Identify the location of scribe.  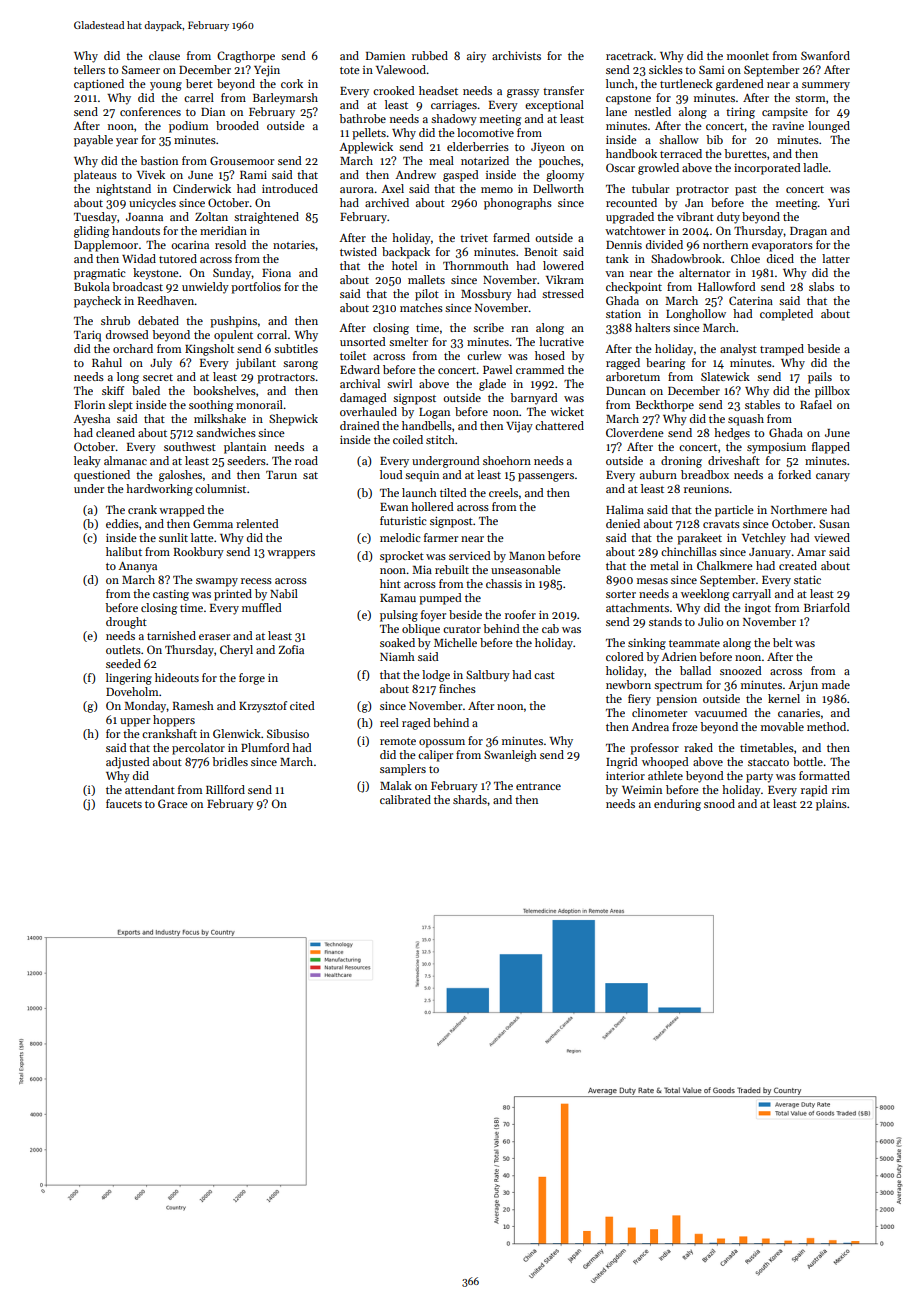
(488, 327).
